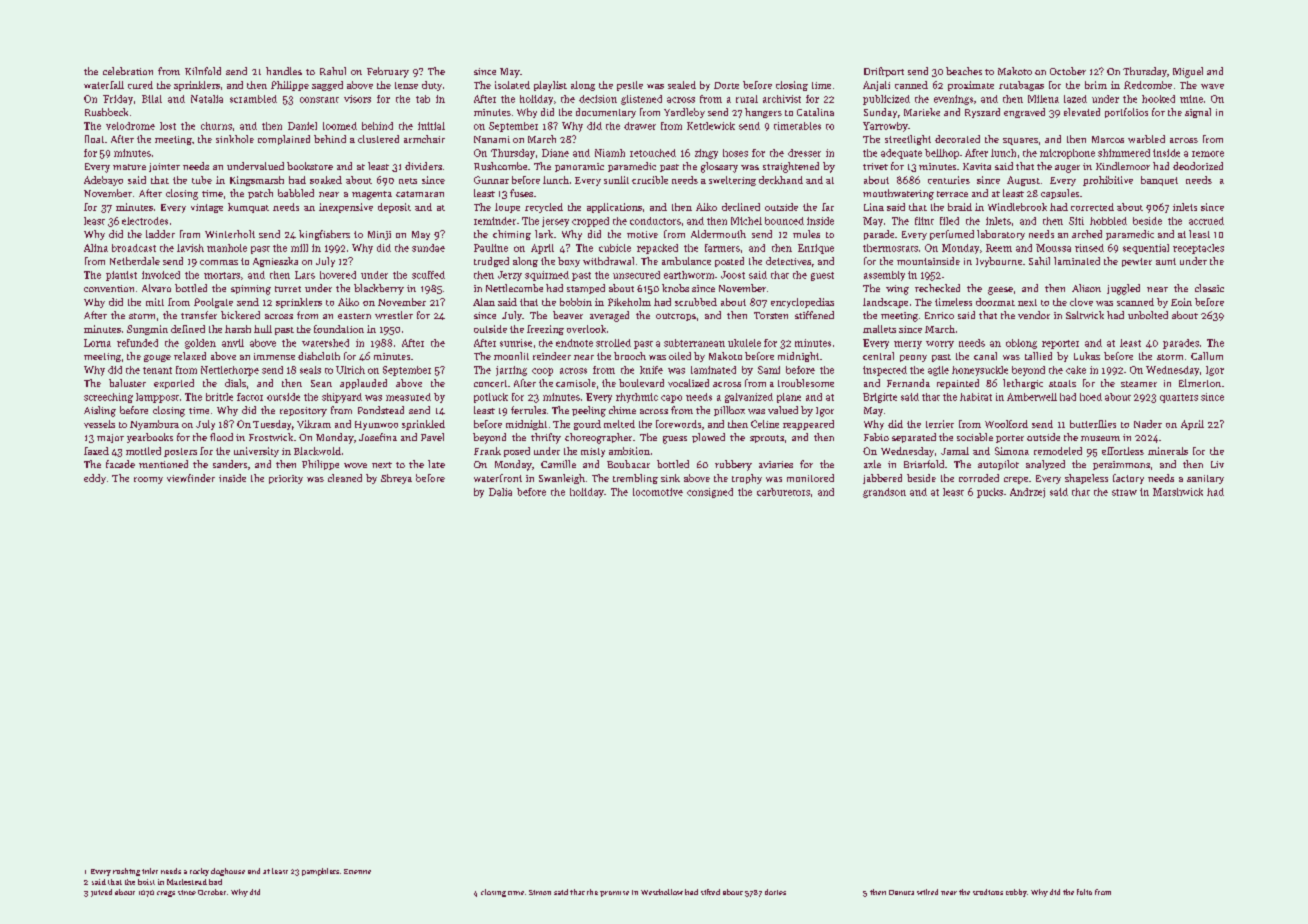 This screenshot has width=1308, height=924. I want to click on cubby, so click(1016, 893).
